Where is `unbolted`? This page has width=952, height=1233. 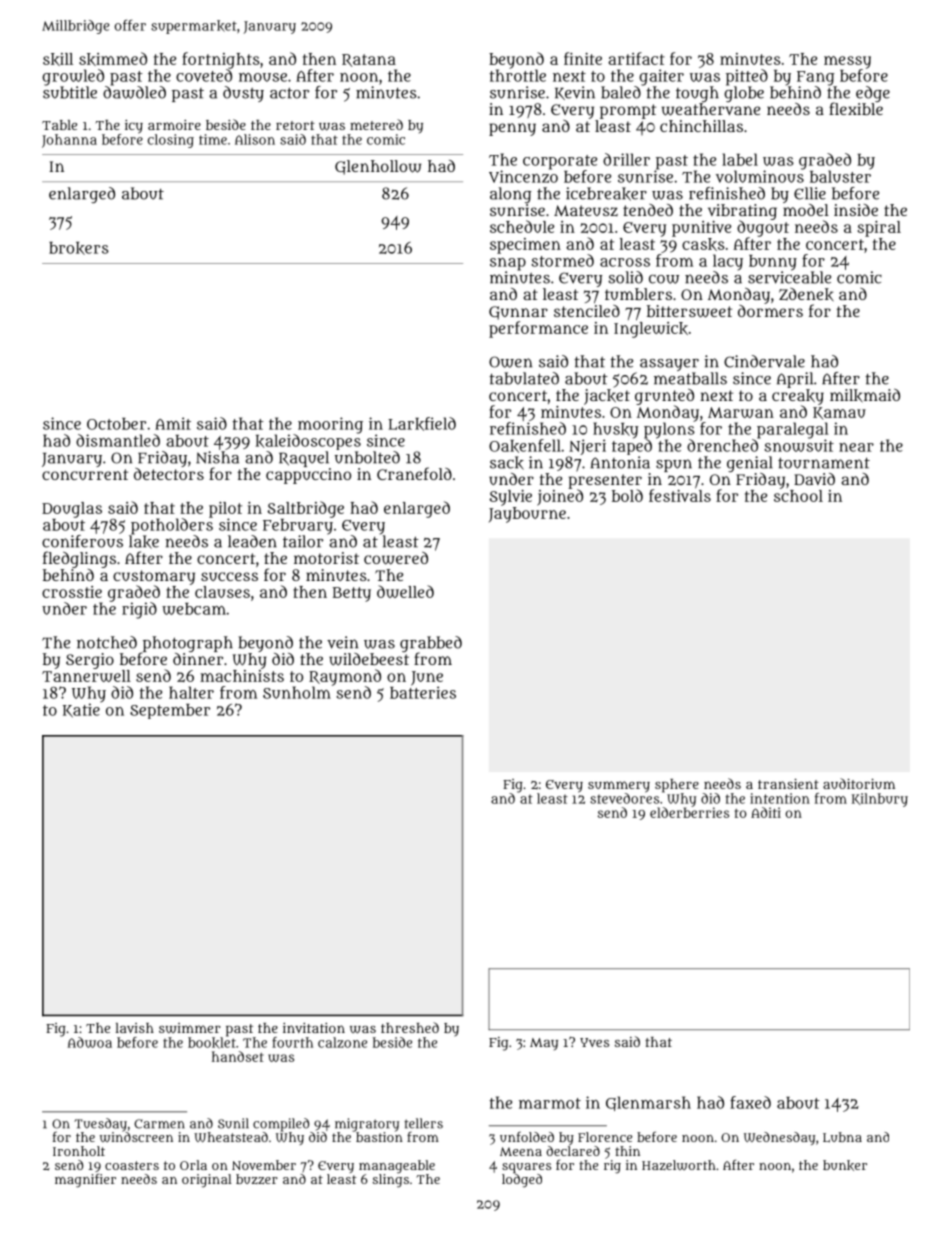
unbolted is located at coordinates (367, 457).
